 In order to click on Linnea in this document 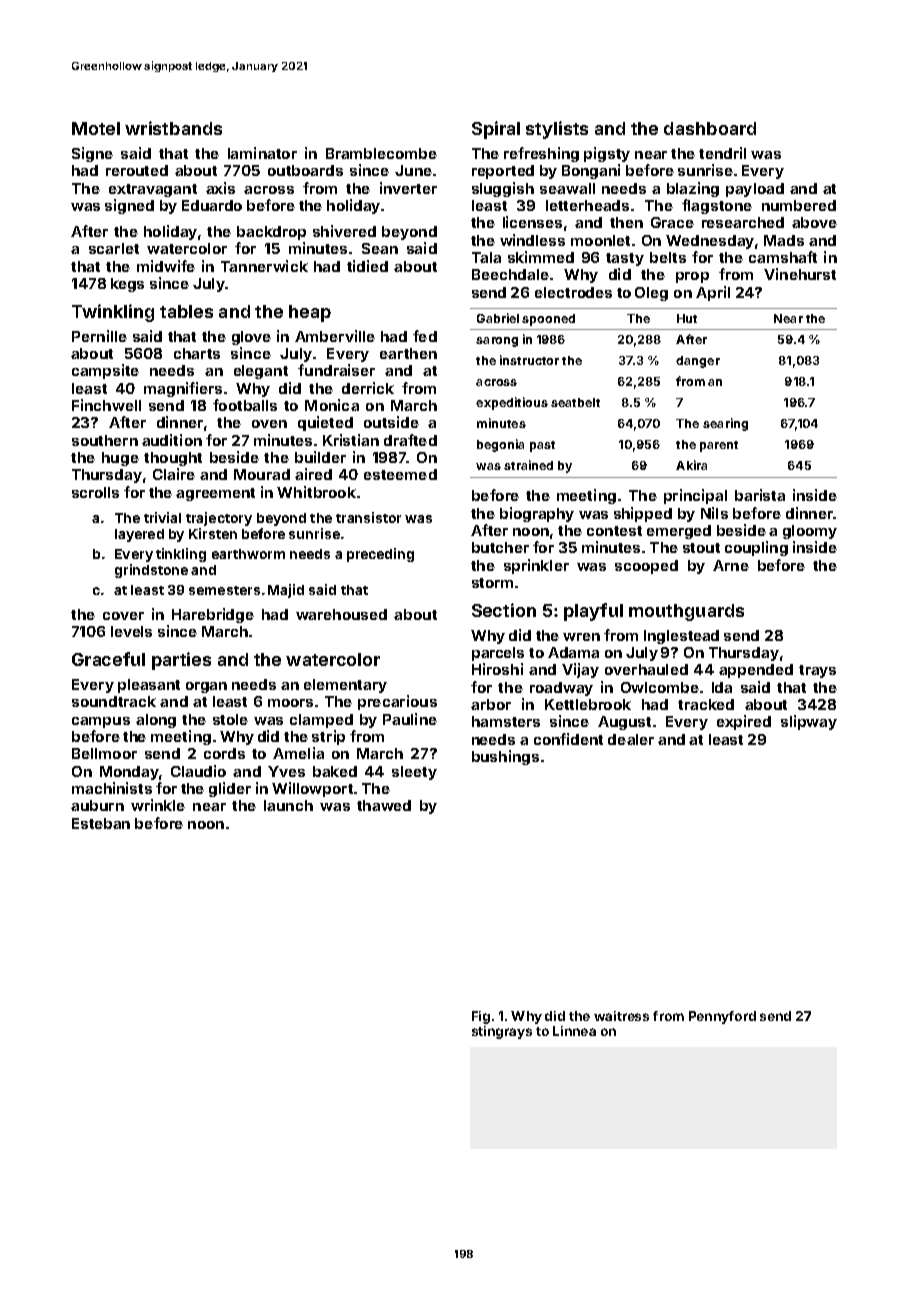, I will do `click(574, 1031)`.
